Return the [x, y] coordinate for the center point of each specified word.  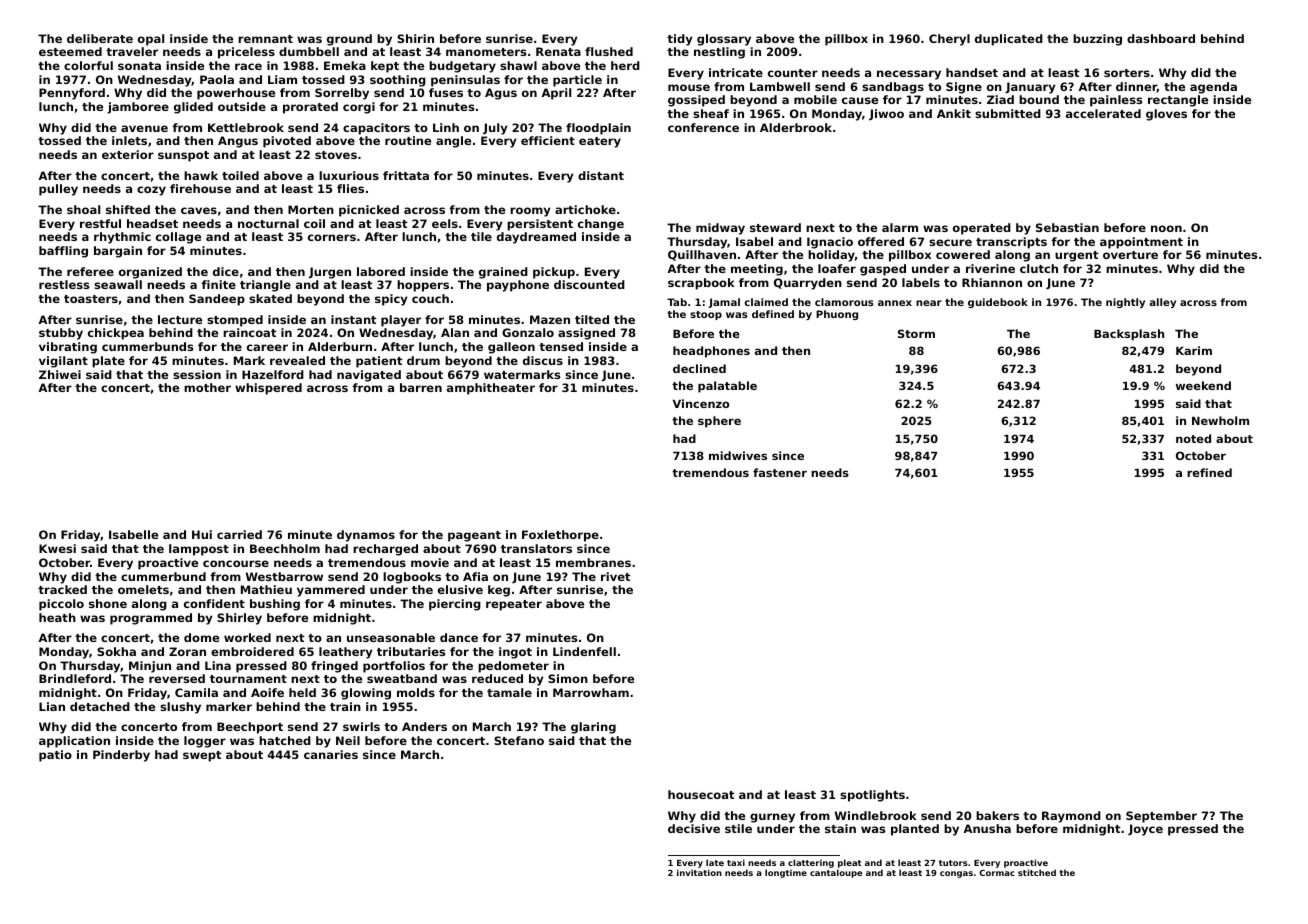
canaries [331, 754]
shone [108, 603]
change [601, 225]
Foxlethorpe [560, 536]
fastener [780, 472]
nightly [1125, 303]
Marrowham [591, 692]
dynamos [366, 536]
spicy [391, 300]
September [1161, 817]
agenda [1213, 88]
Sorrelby [342, 94]
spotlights [872, 796]
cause [860, 100]
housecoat [701, 794]
